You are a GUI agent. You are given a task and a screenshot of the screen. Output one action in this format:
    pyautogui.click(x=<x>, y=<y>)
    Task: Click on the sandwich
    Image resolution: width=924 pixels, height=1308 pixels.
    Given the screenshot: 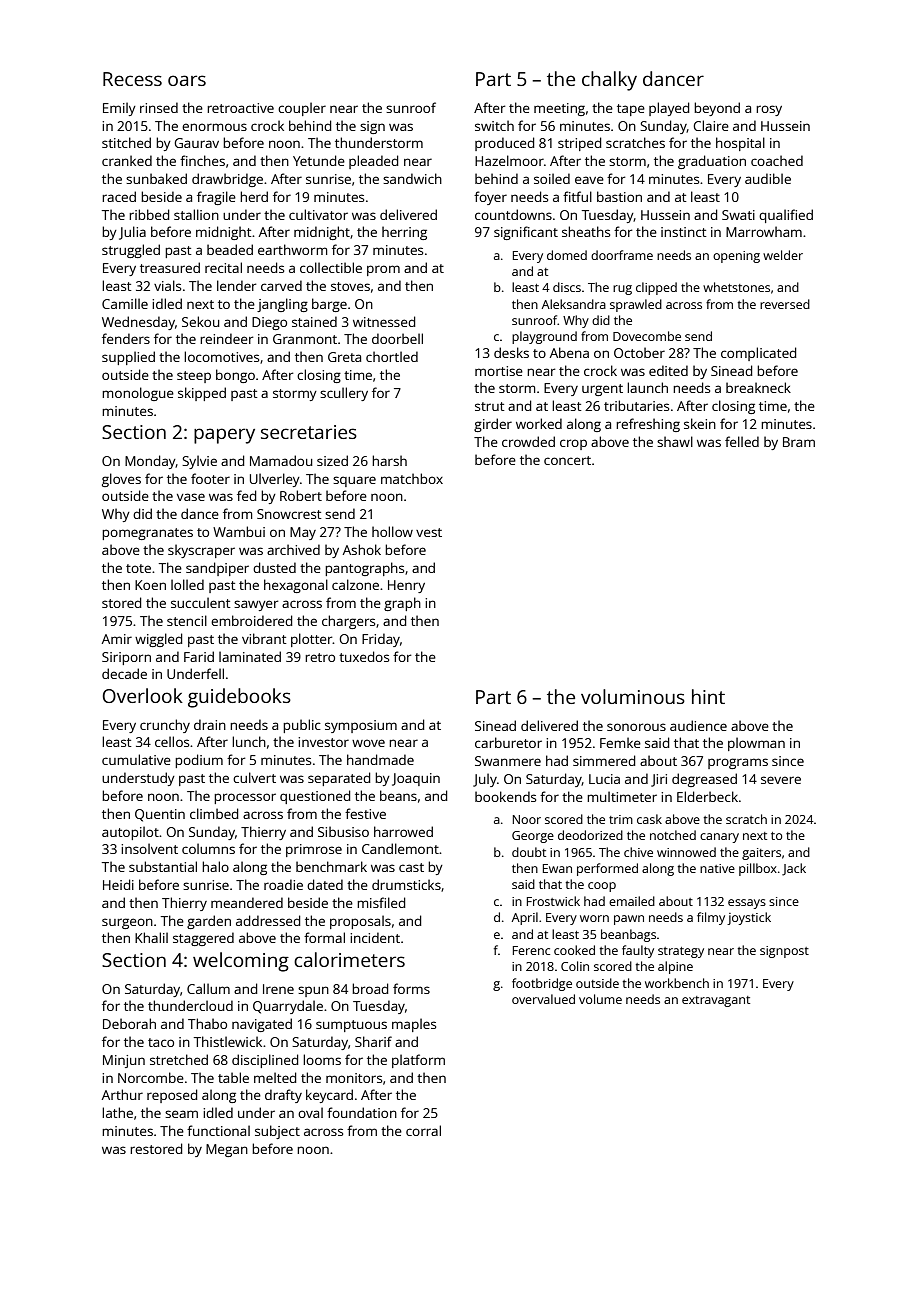 What is the action you would take?
    pyautogui.click(x=412, y=178)
